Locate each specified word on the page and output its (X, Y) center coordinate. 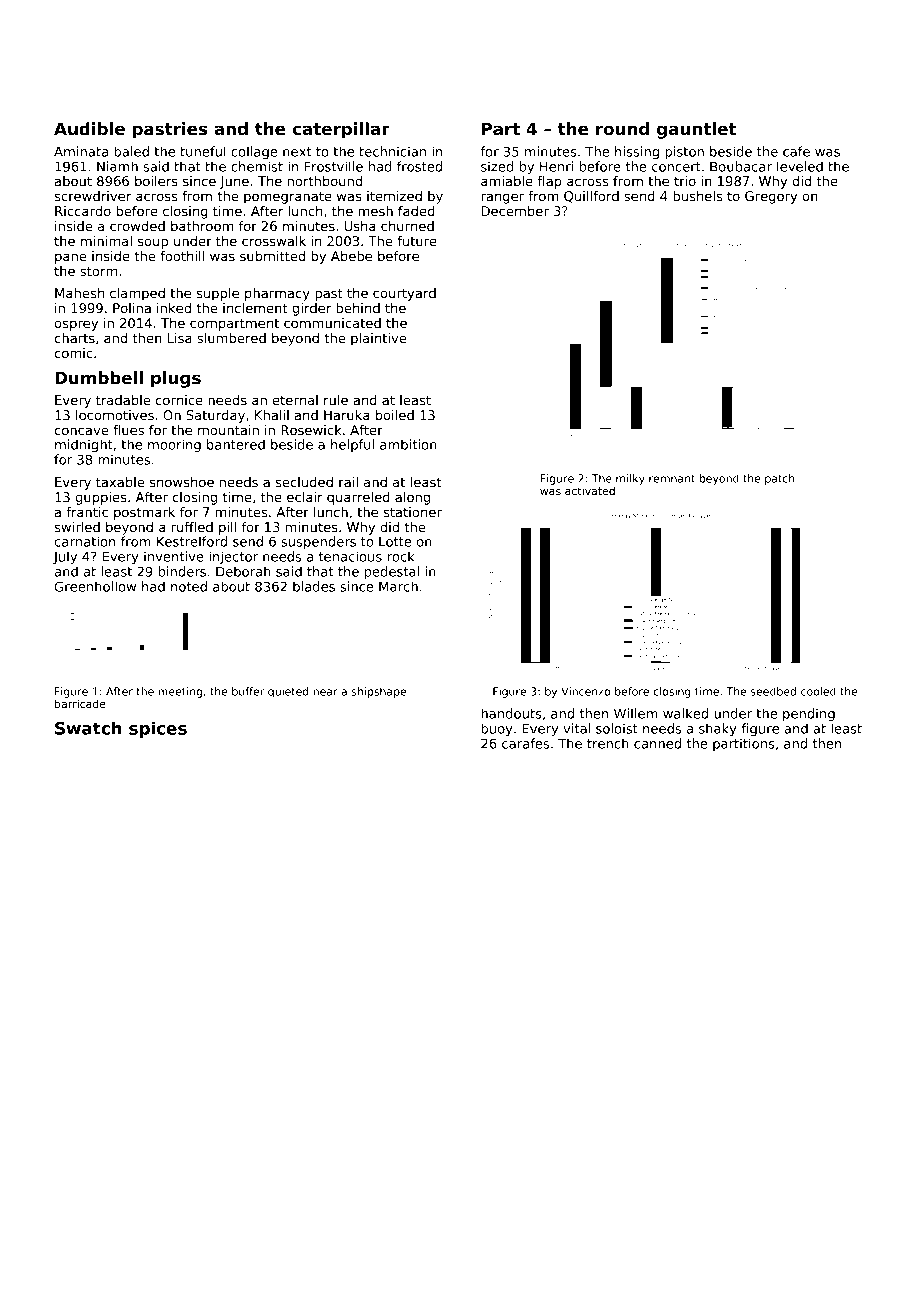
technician (392, 151)
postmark (144, 513)
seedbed (773, 691)
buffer (248, 691)
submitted (272, 256)
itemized (394, 196)
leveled (800, 166)
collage (254, 152)
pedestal (391, 572)
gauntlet (696, 130)
